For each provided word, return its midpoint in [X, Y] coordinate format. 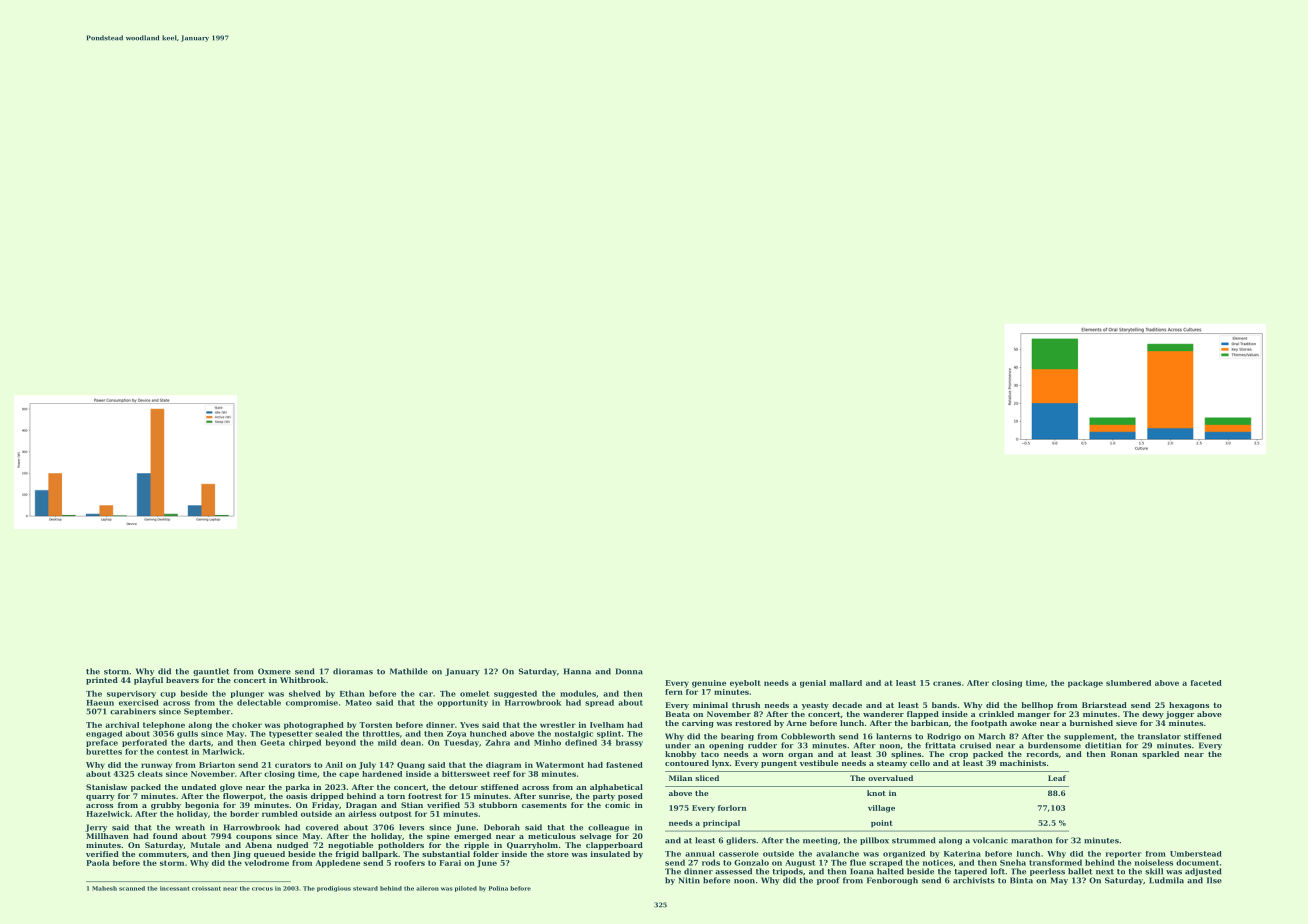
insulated [610, 854]
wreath [190, 827]
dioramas [353, 671]
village [881, 809]
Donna [629, 671]
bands [944, 705]
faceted [1206, 683]
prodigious [334, 889]
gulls [187, 734]
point [882, 824]
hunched [488, 734]
